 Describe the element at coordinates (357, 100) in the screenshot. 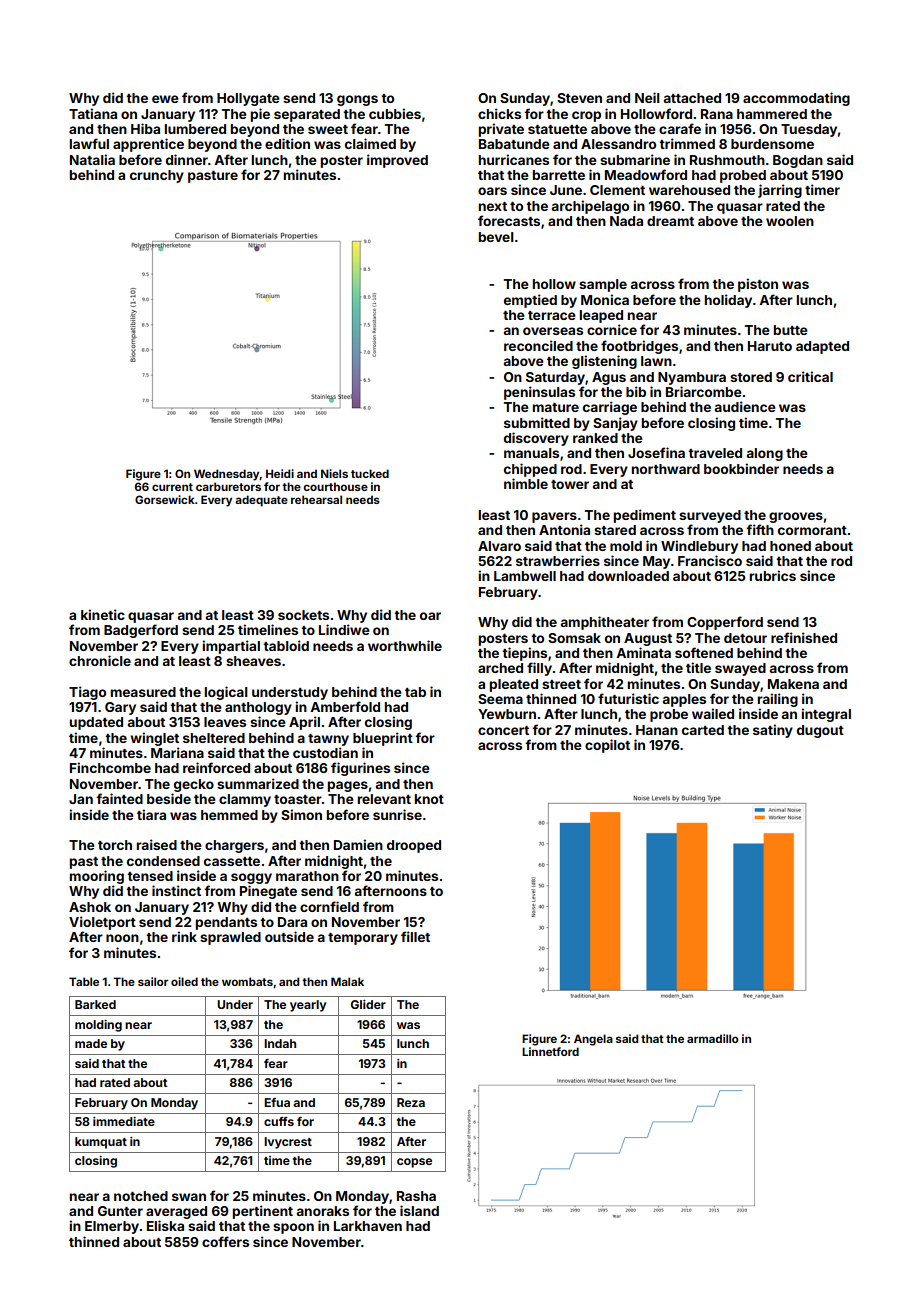

I see `gongs` at that location.
